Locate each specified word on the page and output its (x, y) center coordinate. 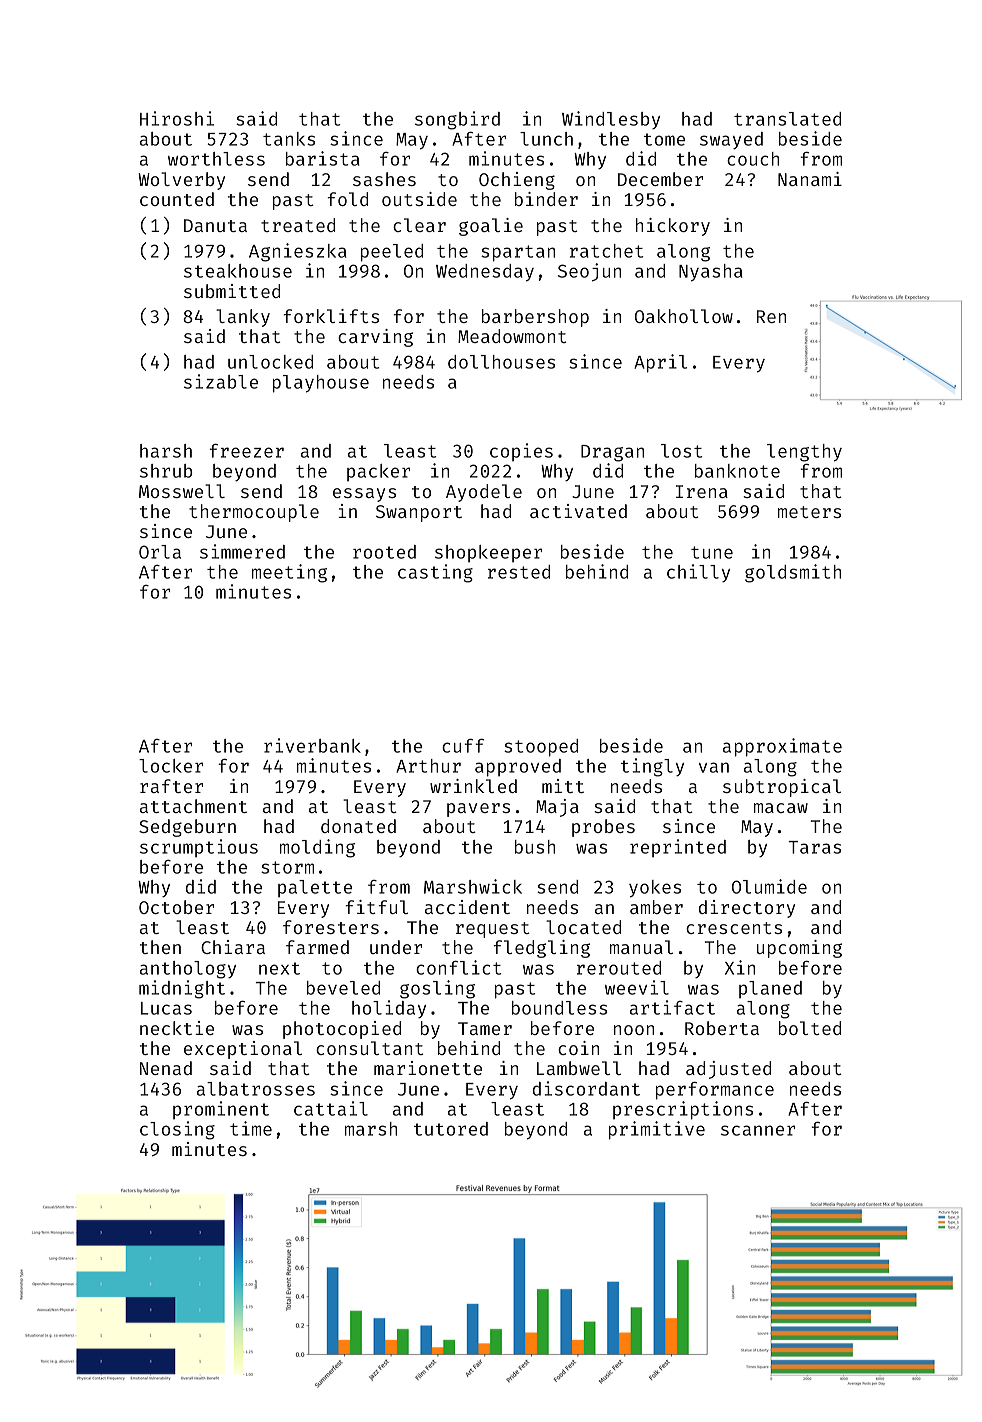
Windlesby (611, 120)
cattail (331, 1108)
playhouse (321, 384)
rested (519, 572)
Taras (814, 847)
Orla (160, 552)
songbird (457, 120)
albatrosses (256, 1089)
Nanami (810, 179)
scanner (758, 1130)
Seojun (589, 272)
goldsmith (793, 573)
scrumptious (199, 848)
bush (535, 847)
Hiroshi (177, 118)
